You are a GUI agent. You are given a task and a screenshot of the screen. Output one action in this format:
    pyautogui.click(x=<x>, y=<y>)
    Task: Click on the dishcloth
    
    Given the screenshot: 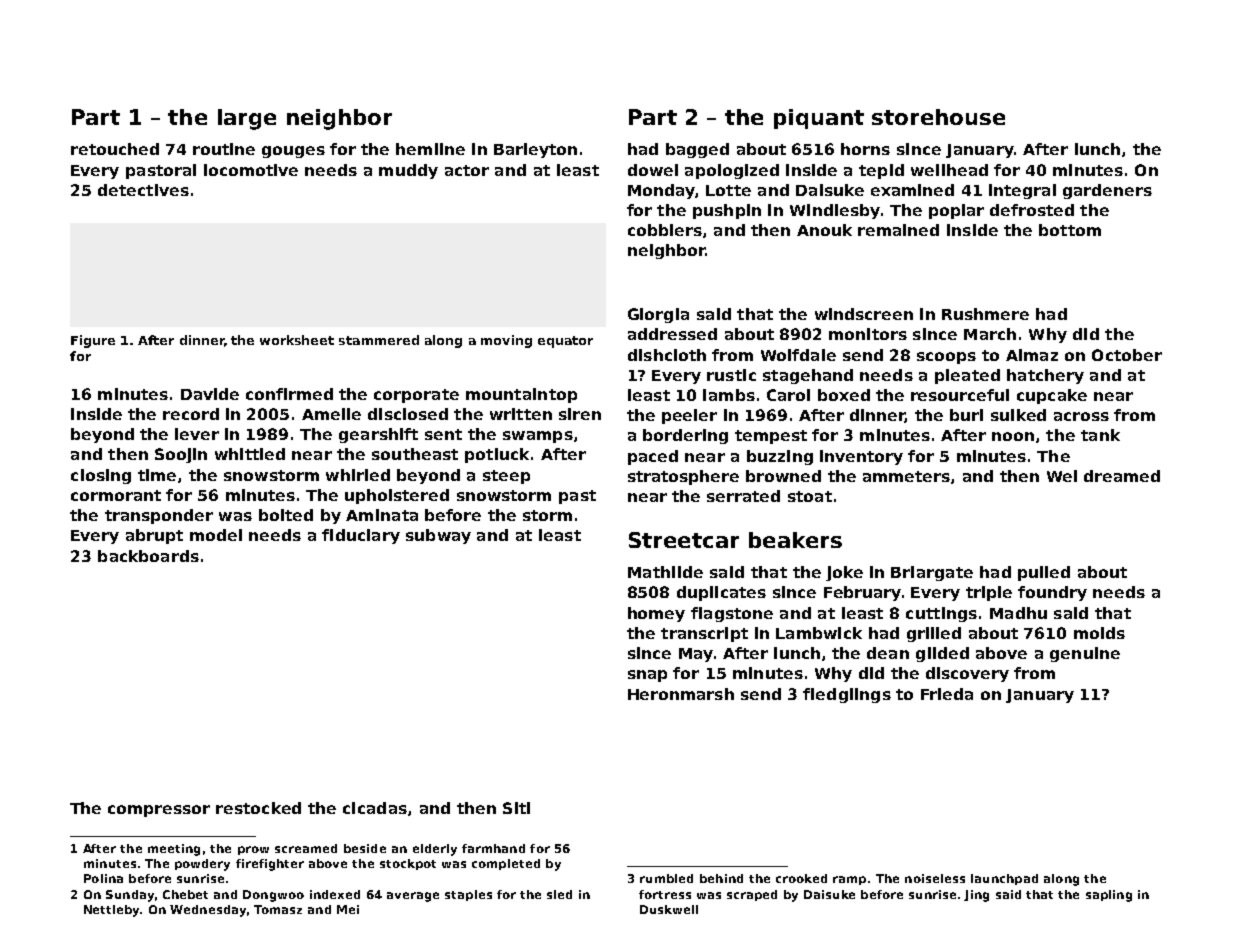 What is the action you would take?
    pyautogui.click(x=667, y=355)
